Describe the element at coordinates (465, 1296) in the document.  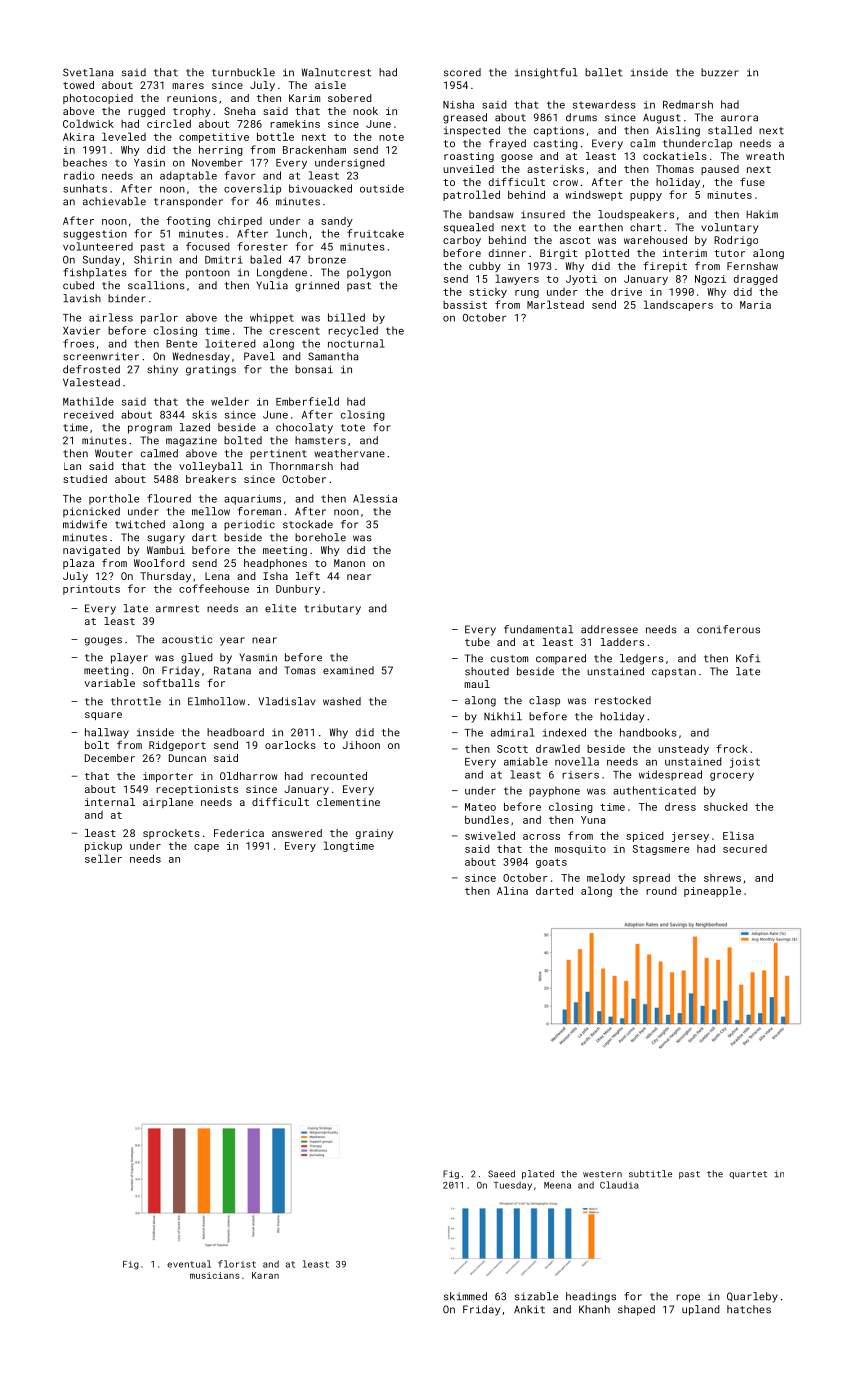
I see `skimmed` at that location.
